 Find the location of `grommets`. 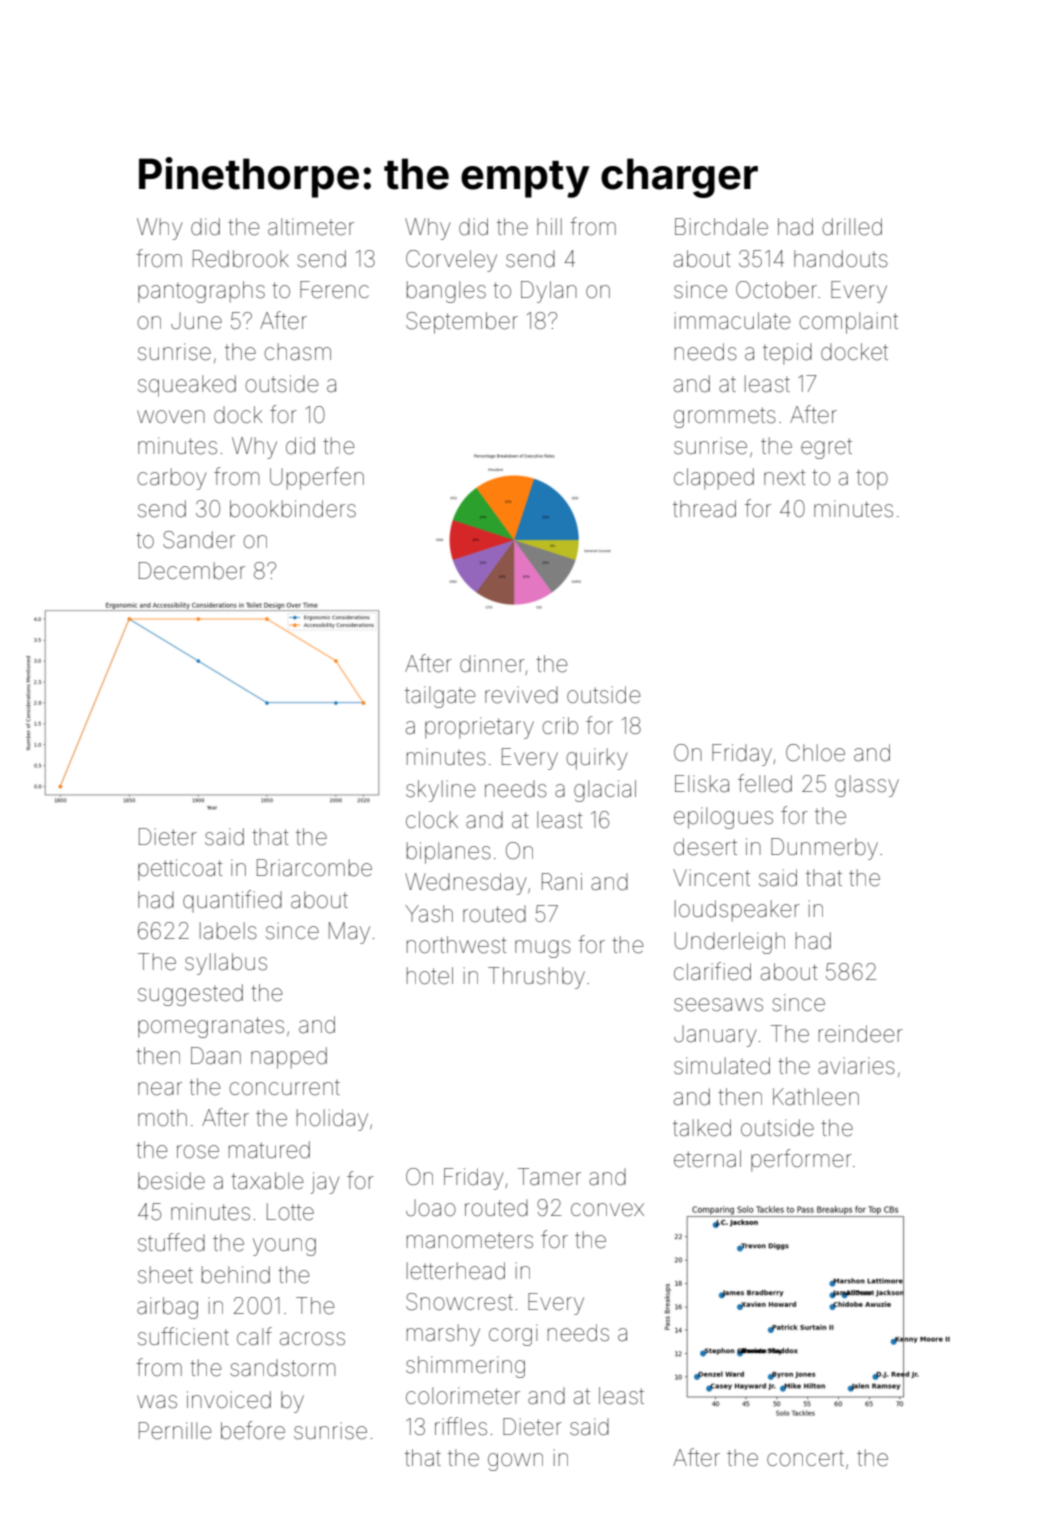

grommets is located at coordinates (725, 417).
